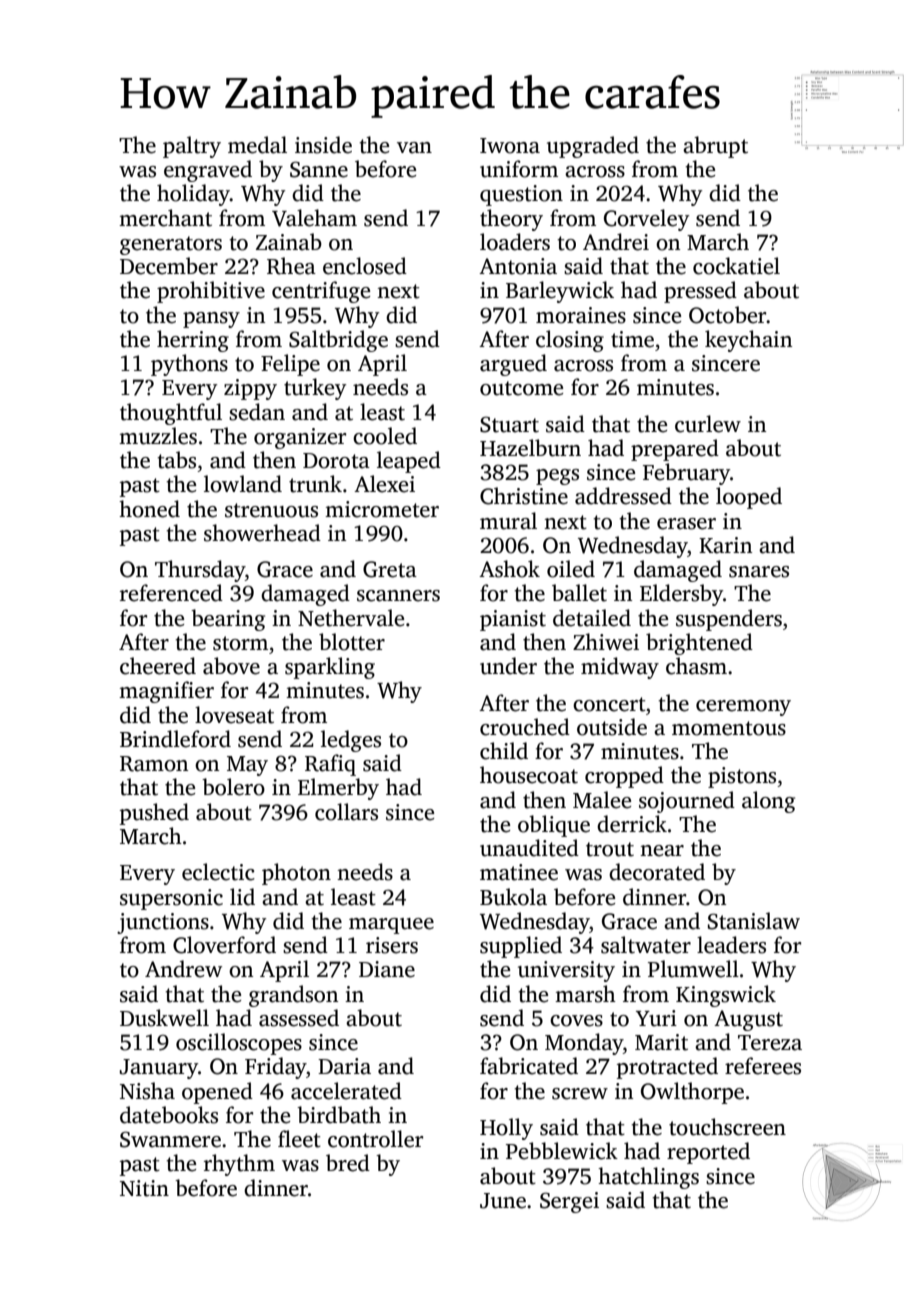  What do you see at coordinates (239, 1165) in the screenshot?
I see `rhythm` at bounding box center [239, 1165].
